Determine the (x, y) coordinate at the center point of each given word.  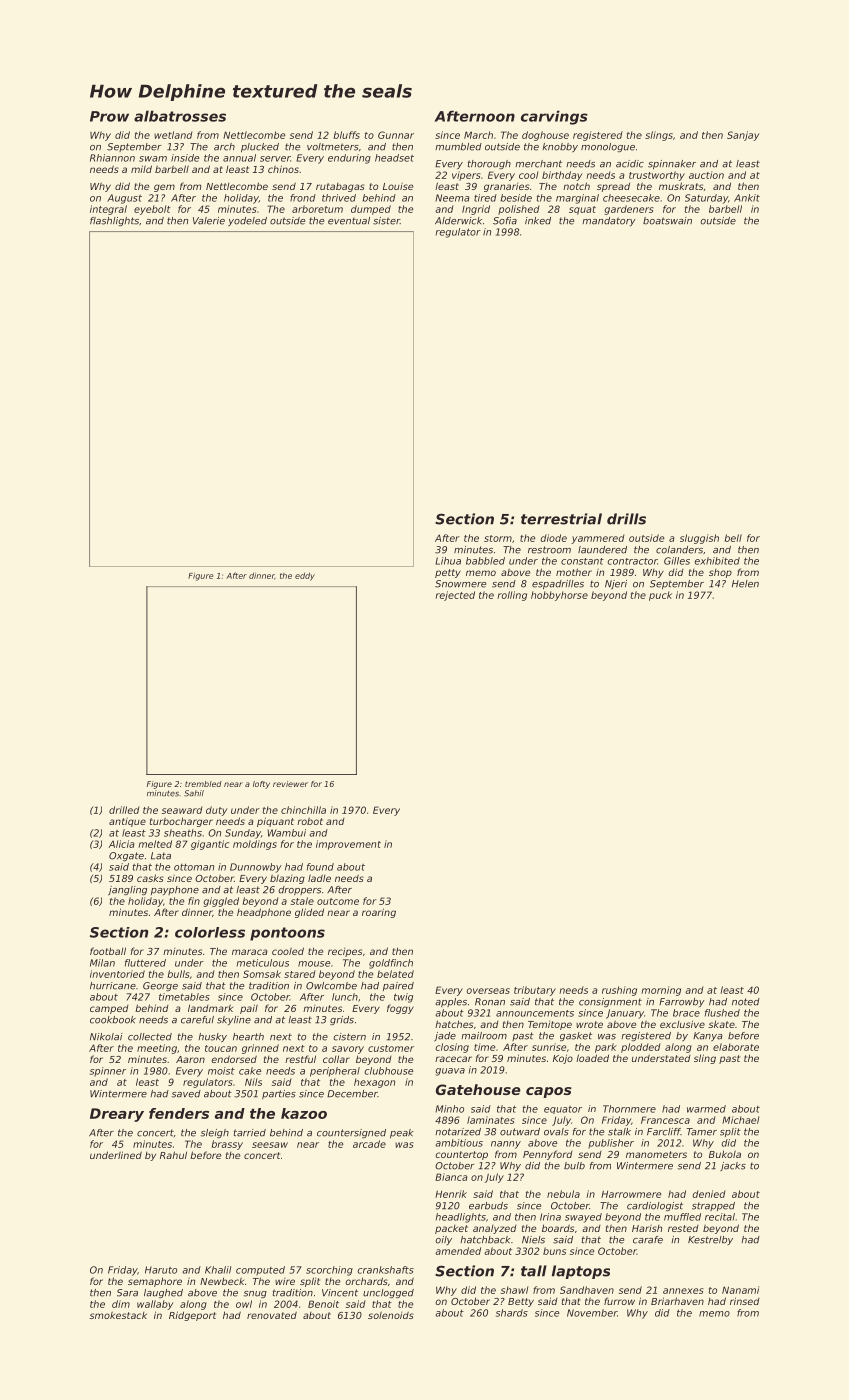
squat (582, 210)
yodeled (247, 221)
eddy (305, 577)
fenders (179, 1113)
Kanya (708, 1036)
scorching (329, 1271)
